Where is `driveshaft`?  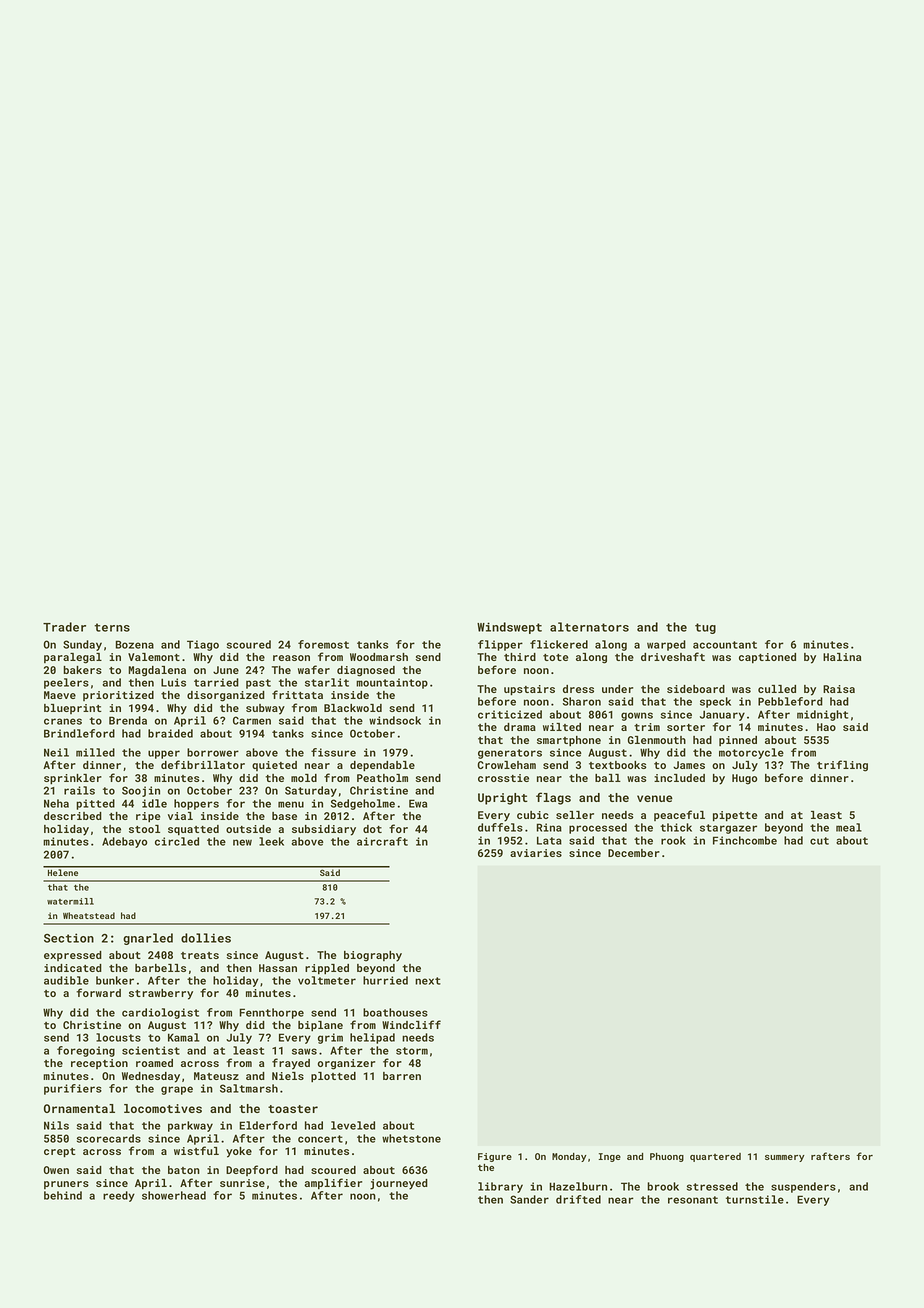 driveshaft is located at coordinates (673, 656).
